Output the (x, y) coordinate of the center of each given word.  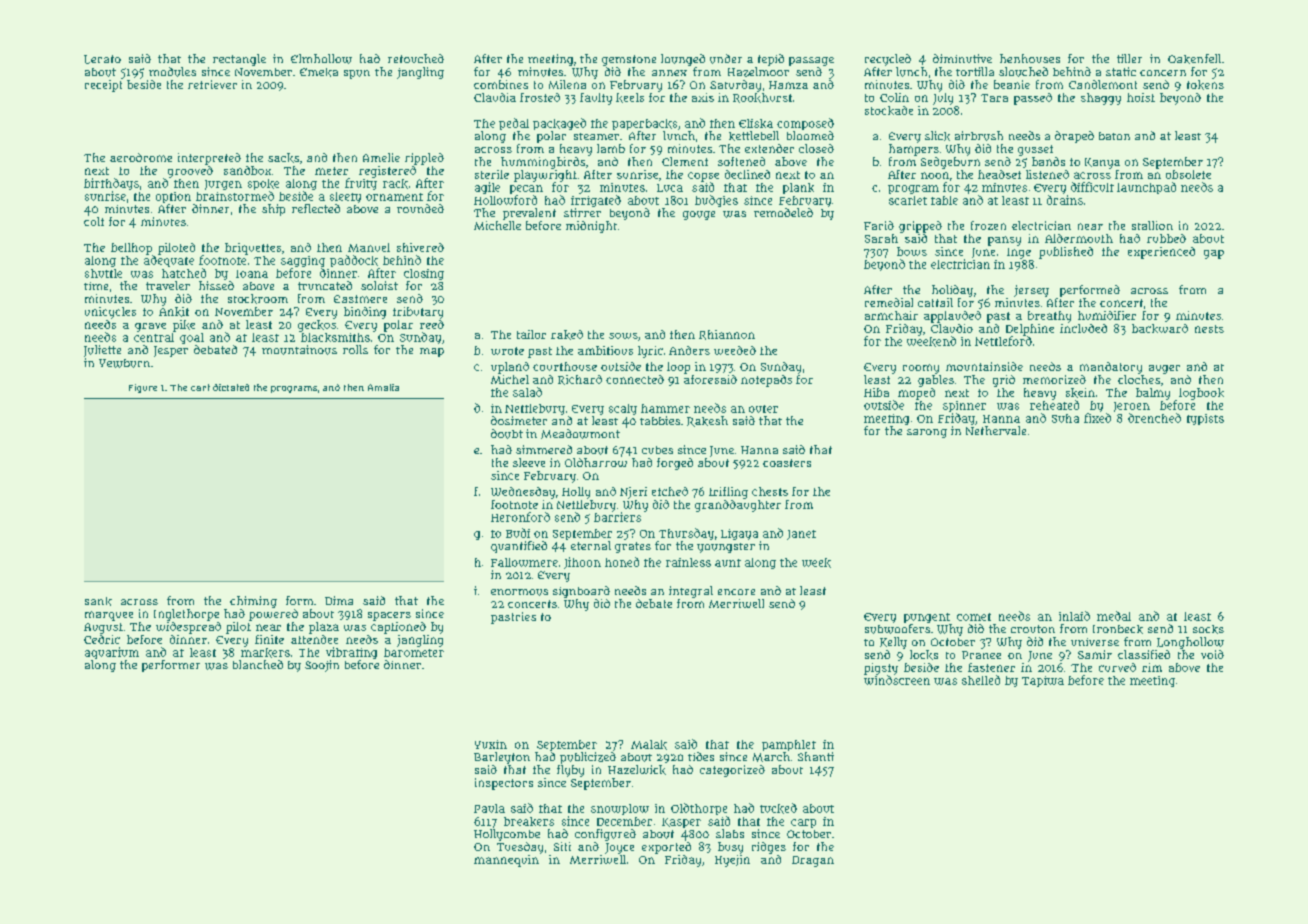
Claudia (495, 97)
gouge (699, 215)
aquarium (112, 653)
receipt (103, 86)
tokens (1205, 85)
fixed (1097, 418)
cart (200, 387)
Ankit (174, 312)
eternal (591, 545)
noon (935, 175)
